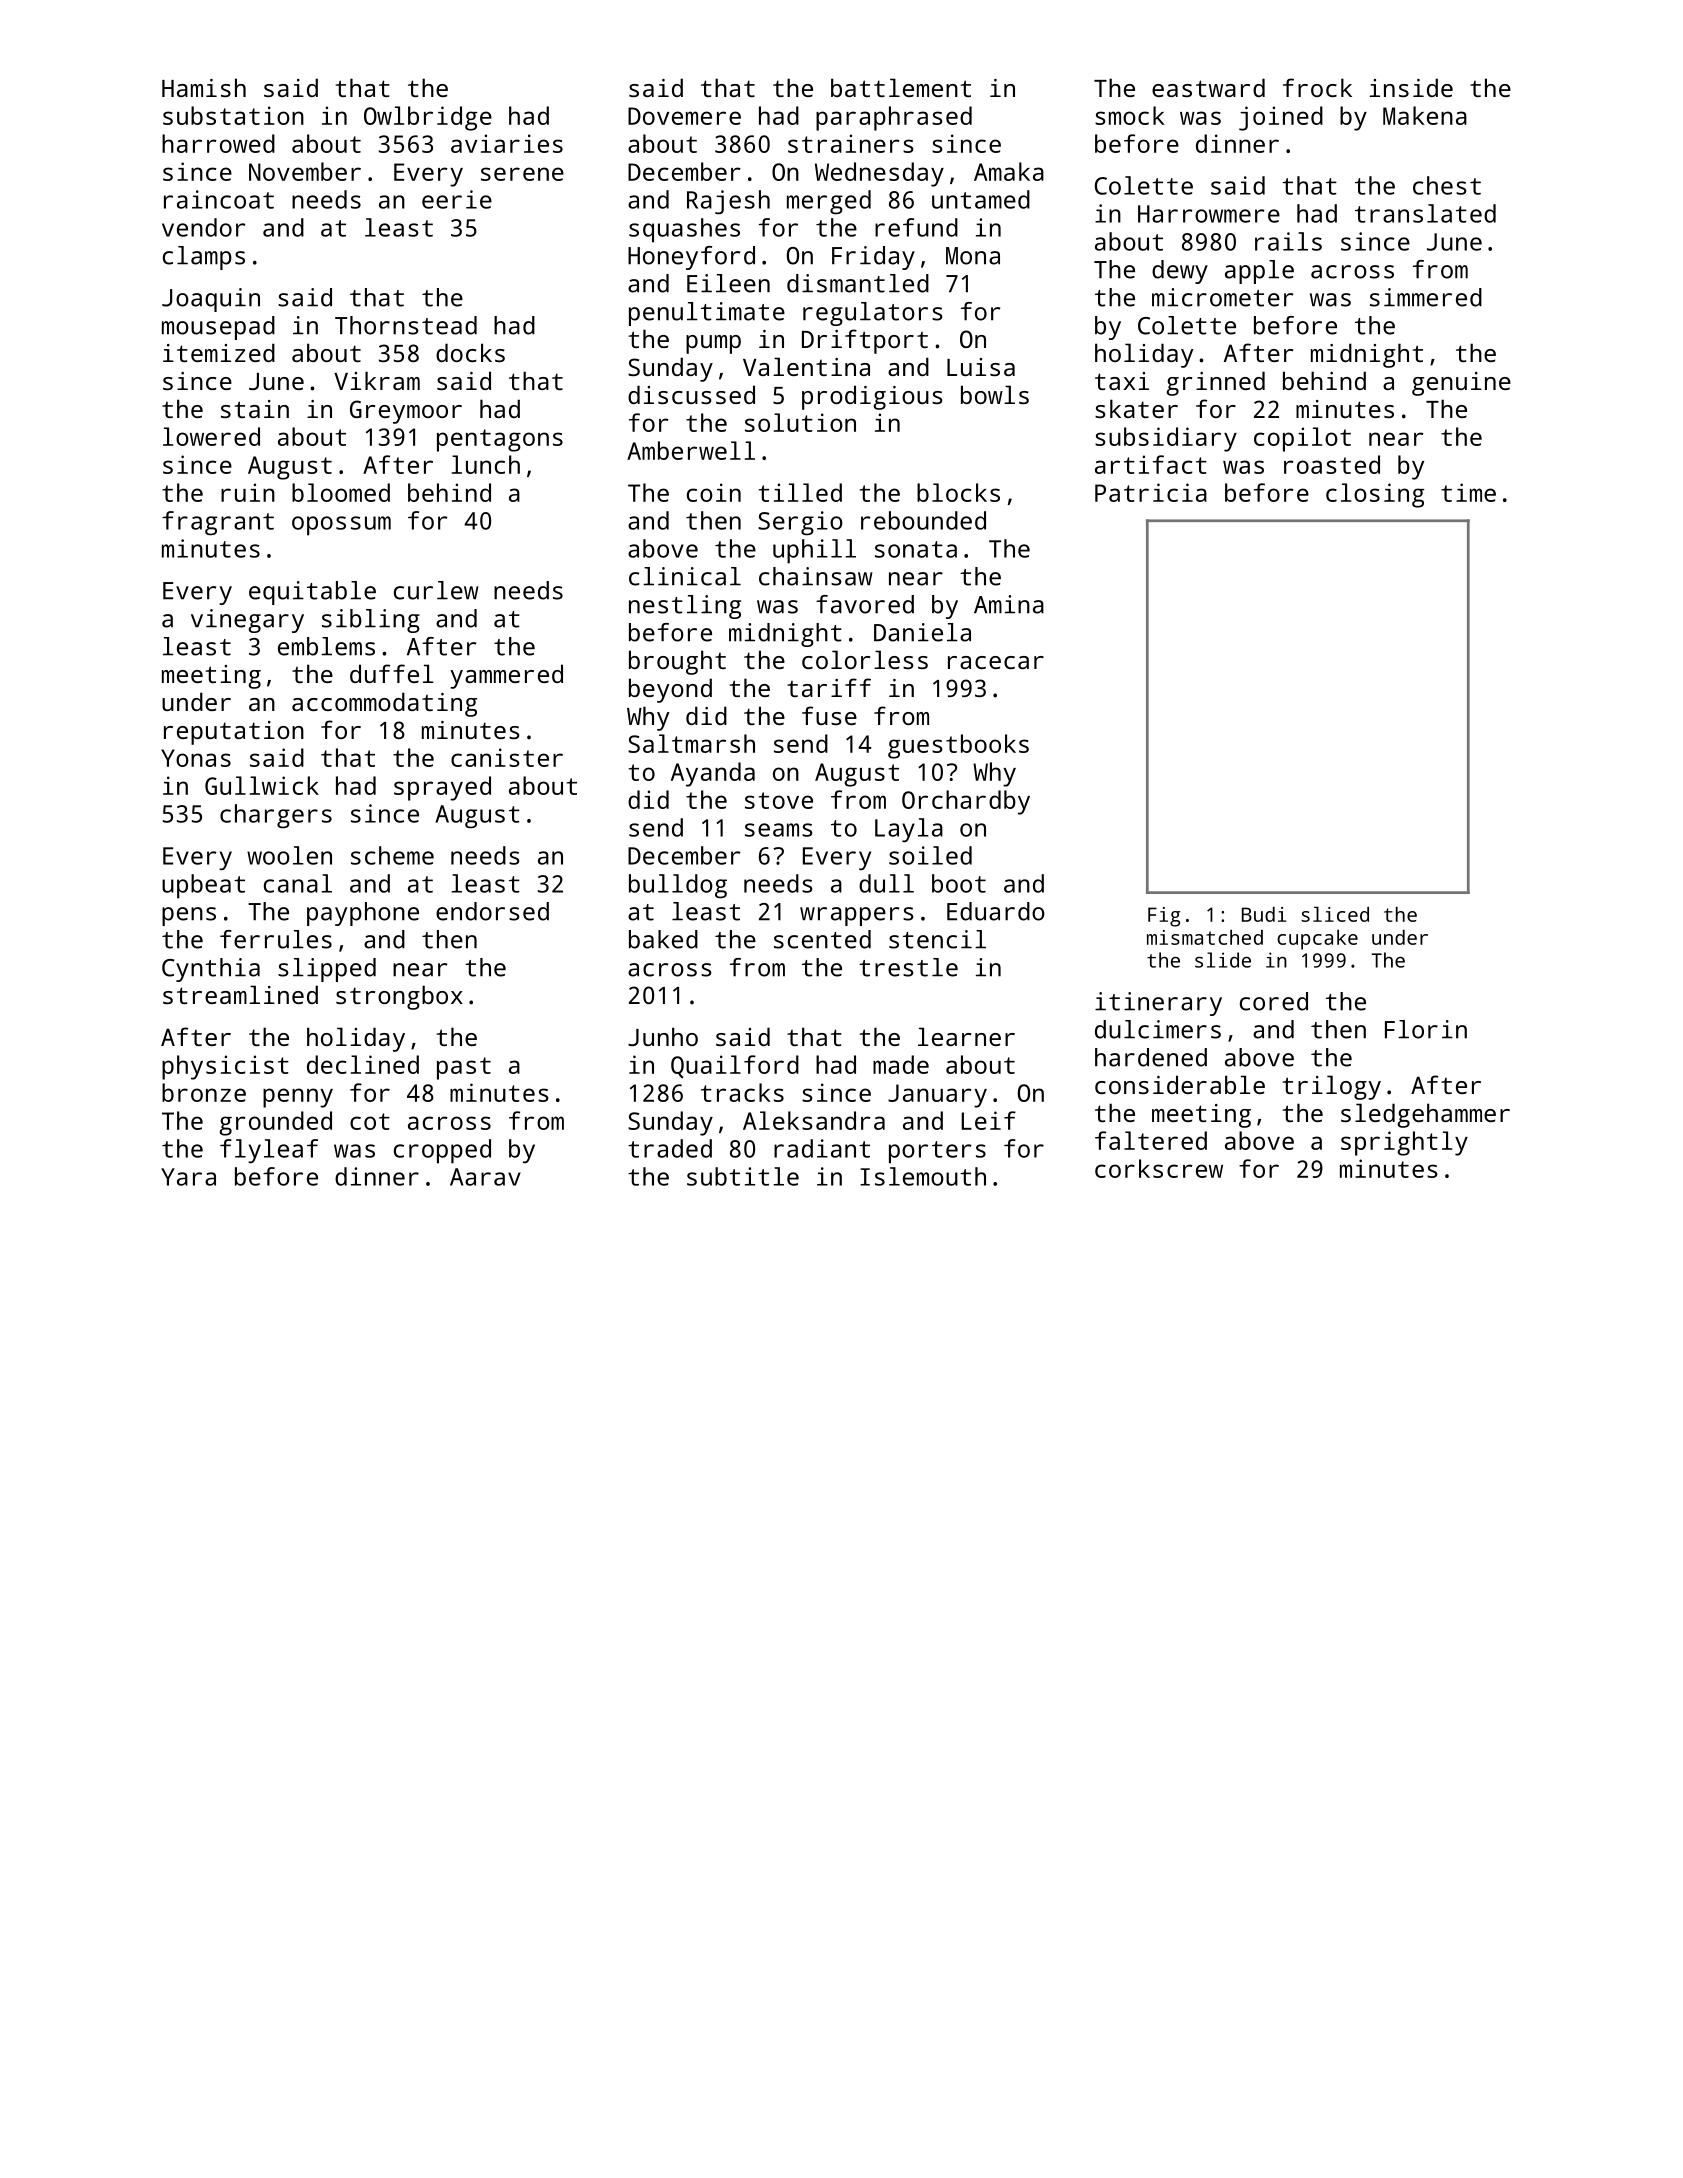 The height and width of the screenshot is (2178, 1683). What do you see at coordinates (743, 1176) in the screenshot?
I see `subtitle` at bounding box center [743, 1176].
